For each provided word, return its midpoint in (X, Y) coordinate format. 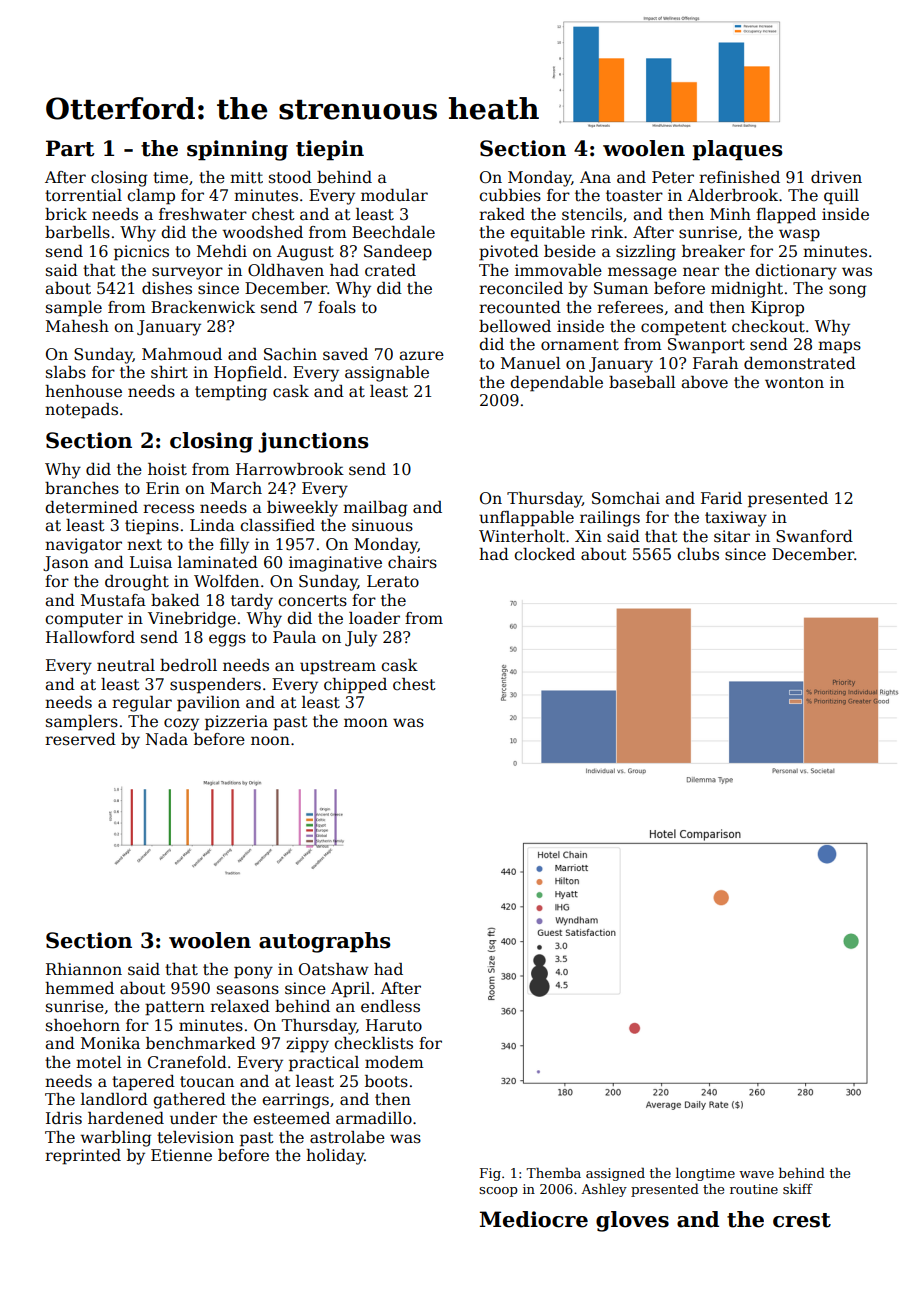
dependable (556, 384)
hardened (126, 1118)
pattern (175, 1008)
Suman (621, 288)
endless (390, 1006)
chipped (355, 686)
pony (253, 972)
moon (366, 722)
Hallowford (90, 637)
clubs (698, 554)
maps (839, 347)
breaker (713, 251)
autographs (325, 942)
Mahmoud (182, 354)
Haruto (394, 1025)
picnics (141, 253)
